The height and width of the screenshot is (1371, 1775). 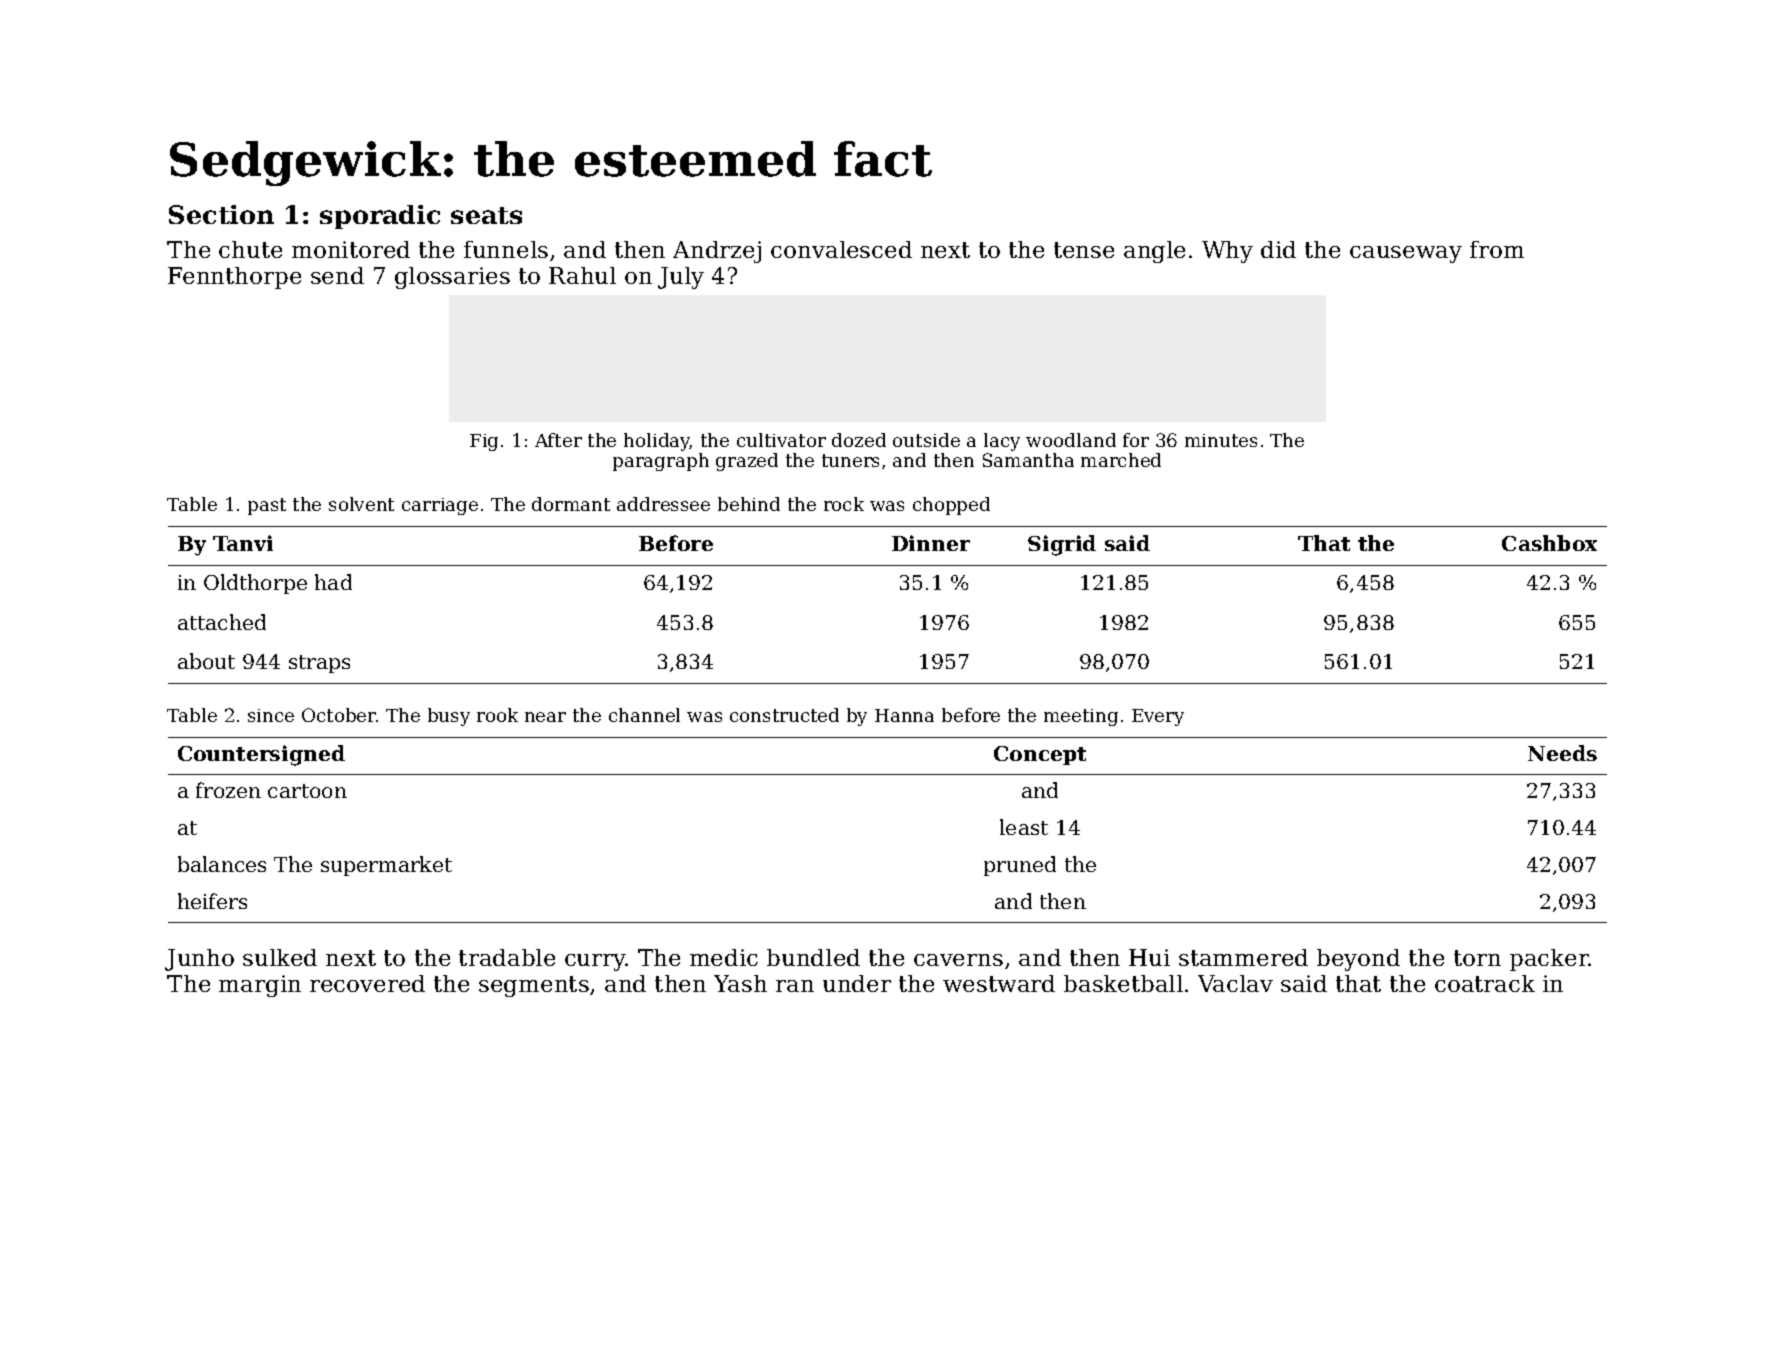 I want to click on sporadic, so click(x=380, y=217).
